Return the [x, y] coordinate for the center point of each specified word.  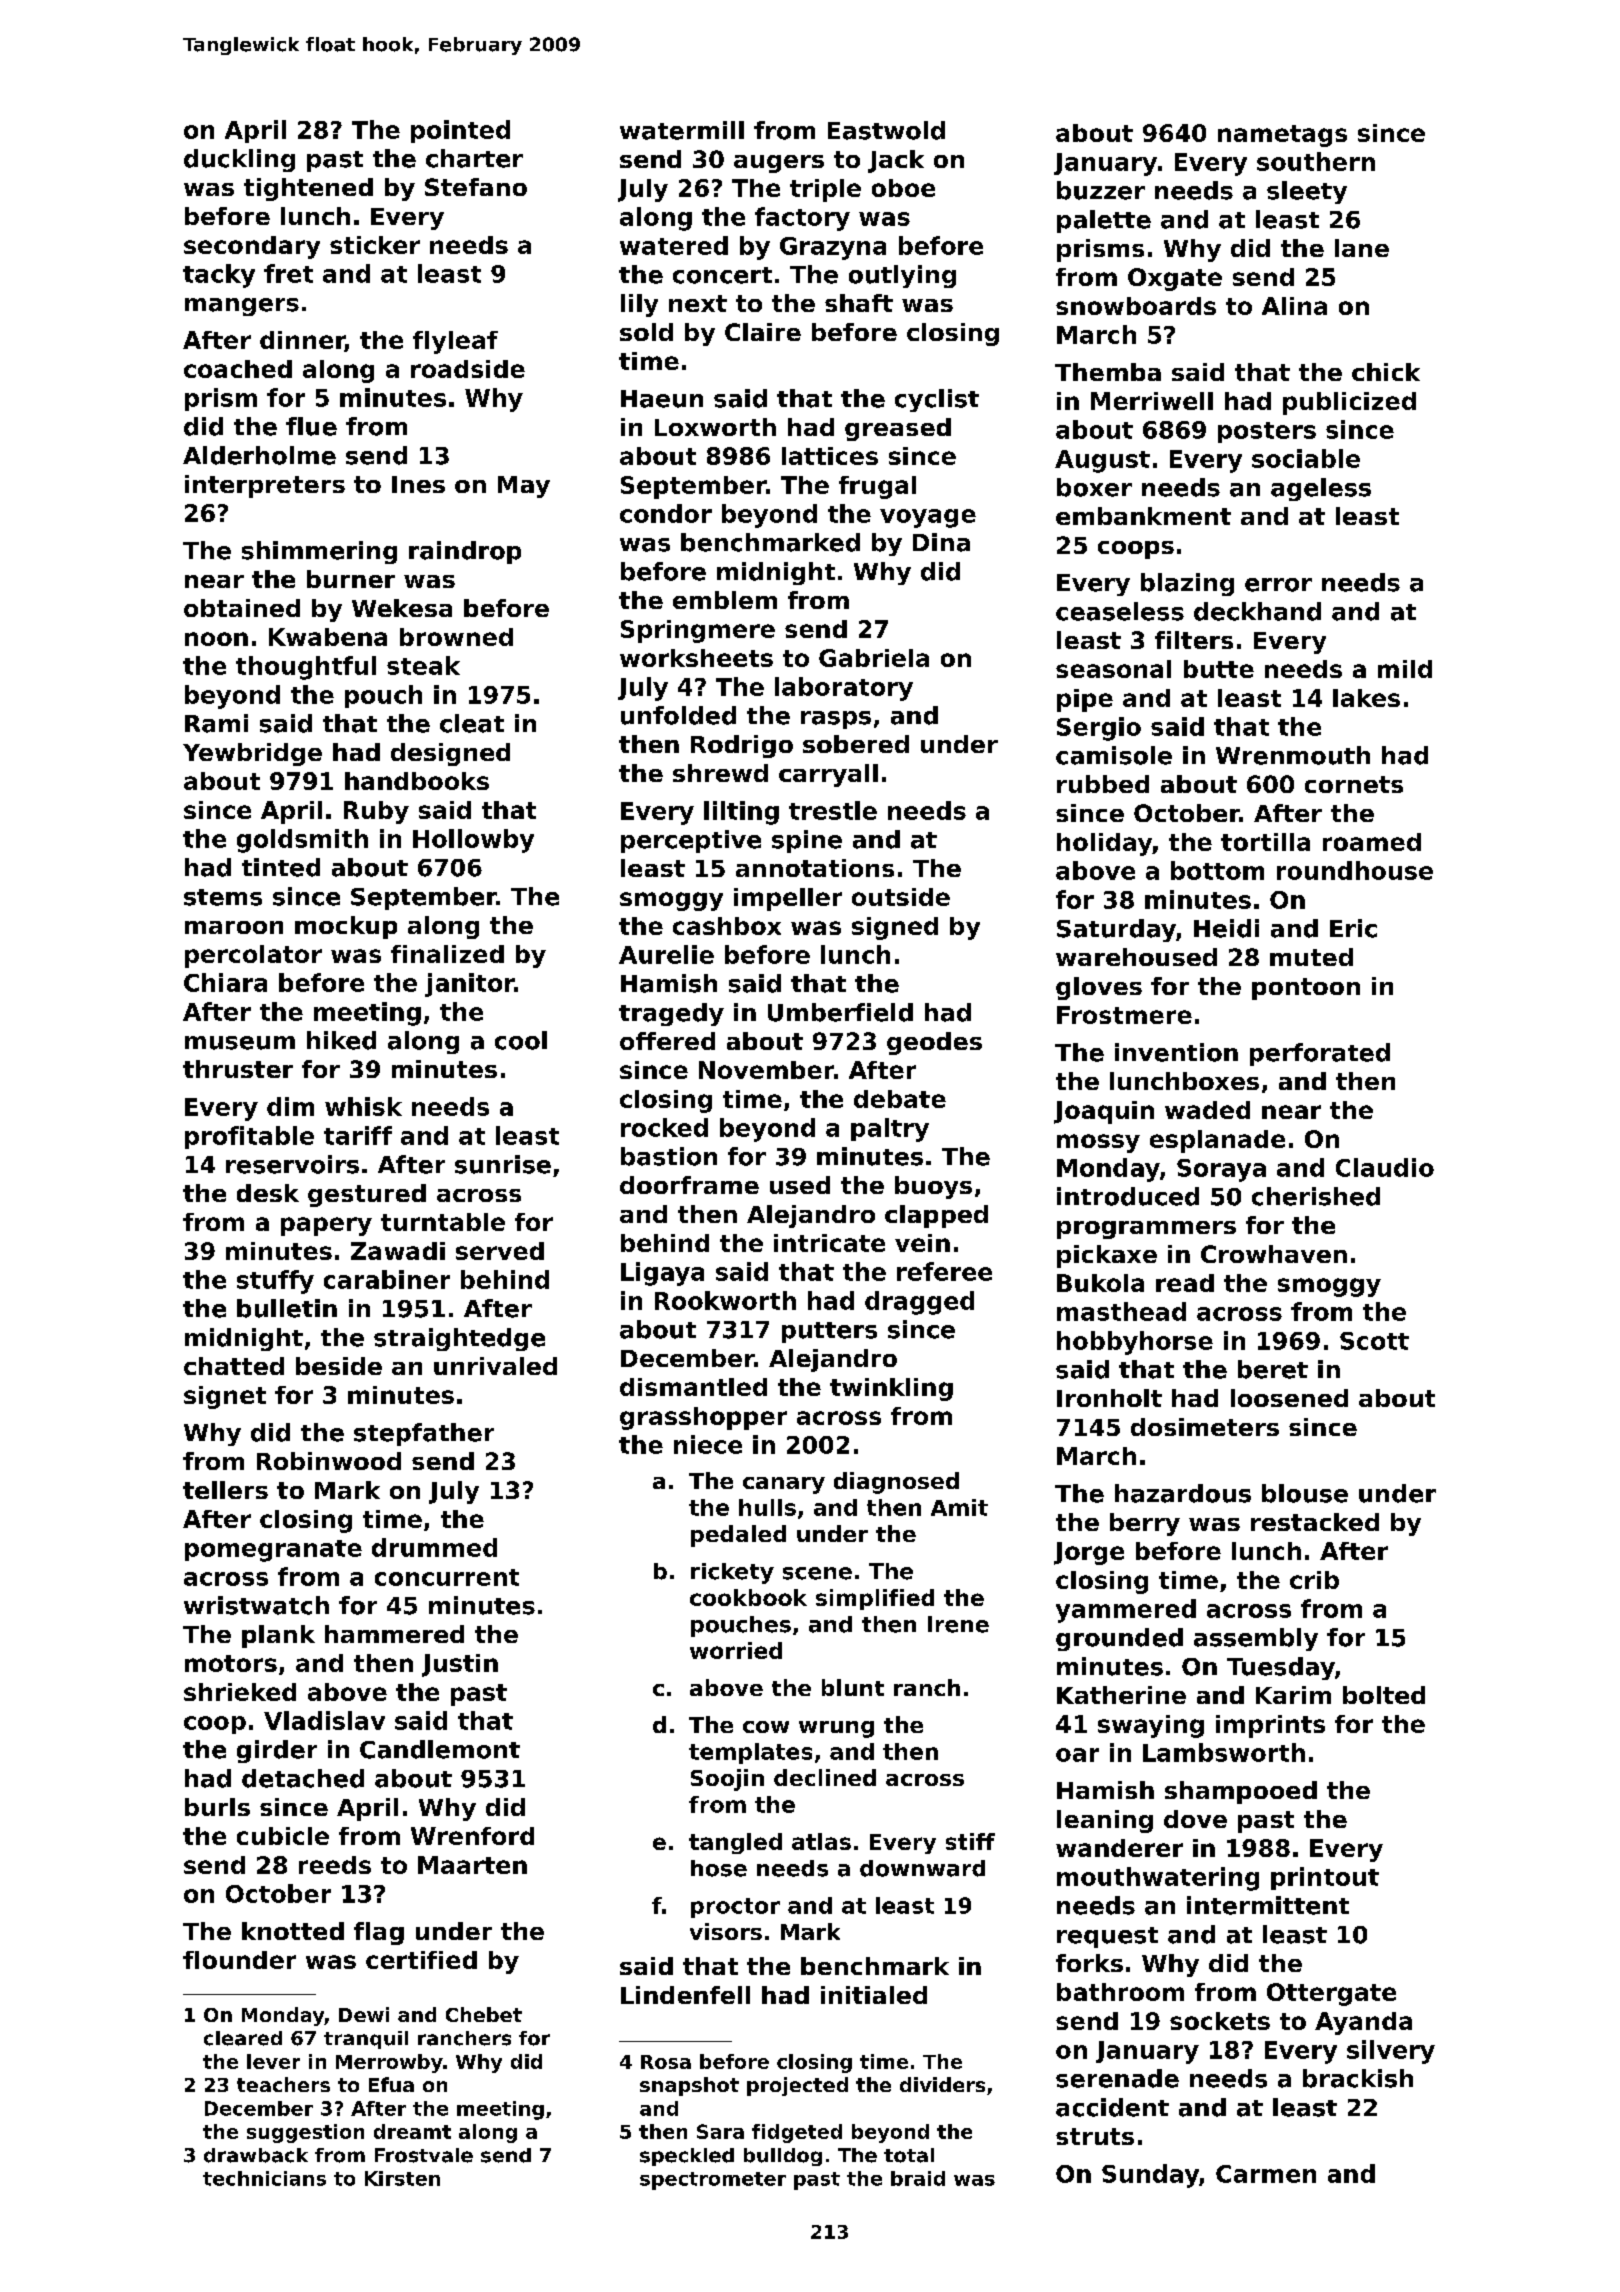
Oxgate [1175, 279]
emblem [725, 600]
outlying [902, 276]
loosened [1289, 1398]
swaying [1151, 1726]
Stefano [476, 187]
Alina [1294, 306]
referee [944, 1271]
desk [268, 1193]
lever [273, 2061]
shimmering [319, 552]
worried [736, 1650]
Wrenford [472, 1836]
